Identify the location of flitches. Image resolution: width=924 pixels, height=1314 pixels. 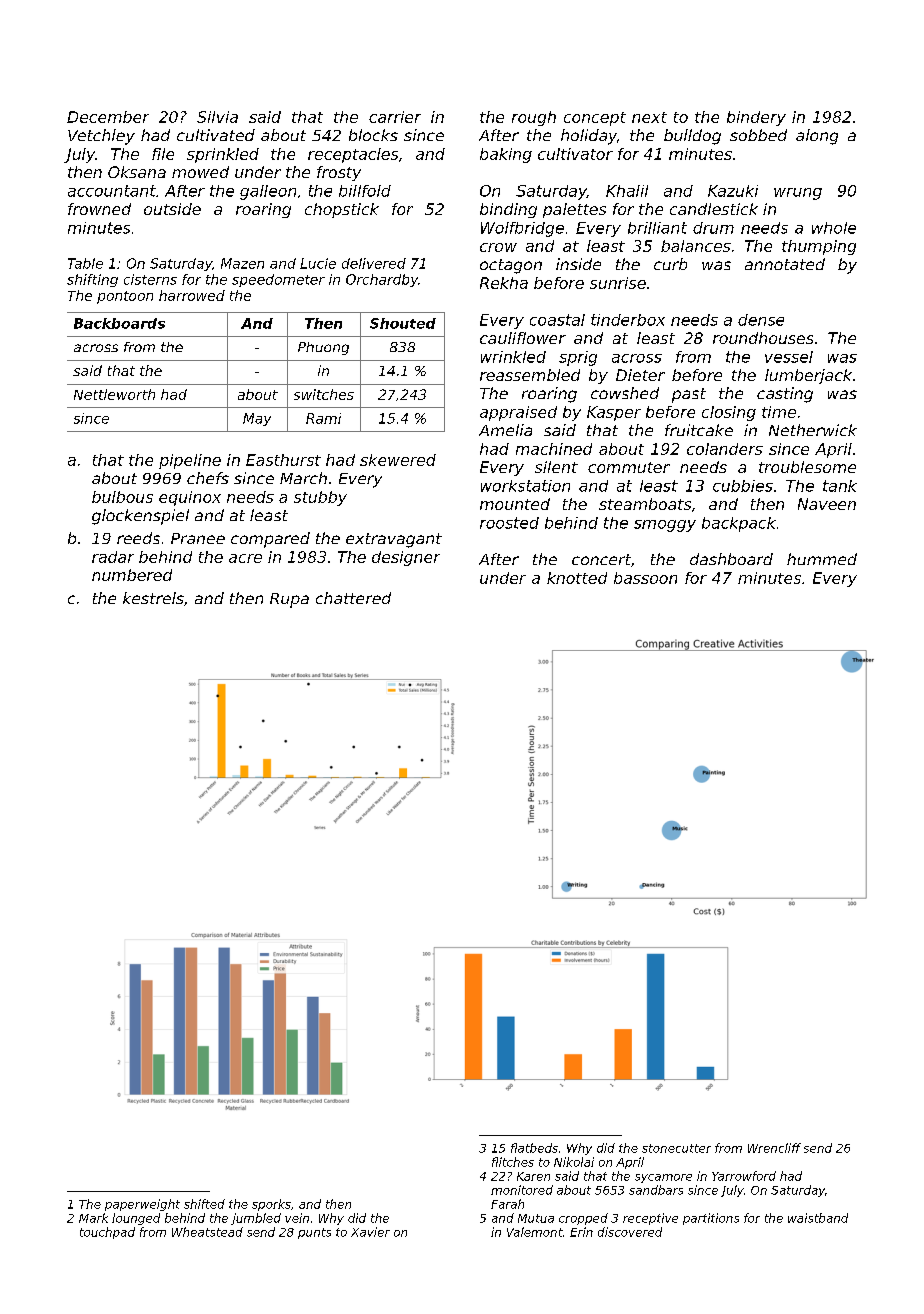
(513, 1162).
